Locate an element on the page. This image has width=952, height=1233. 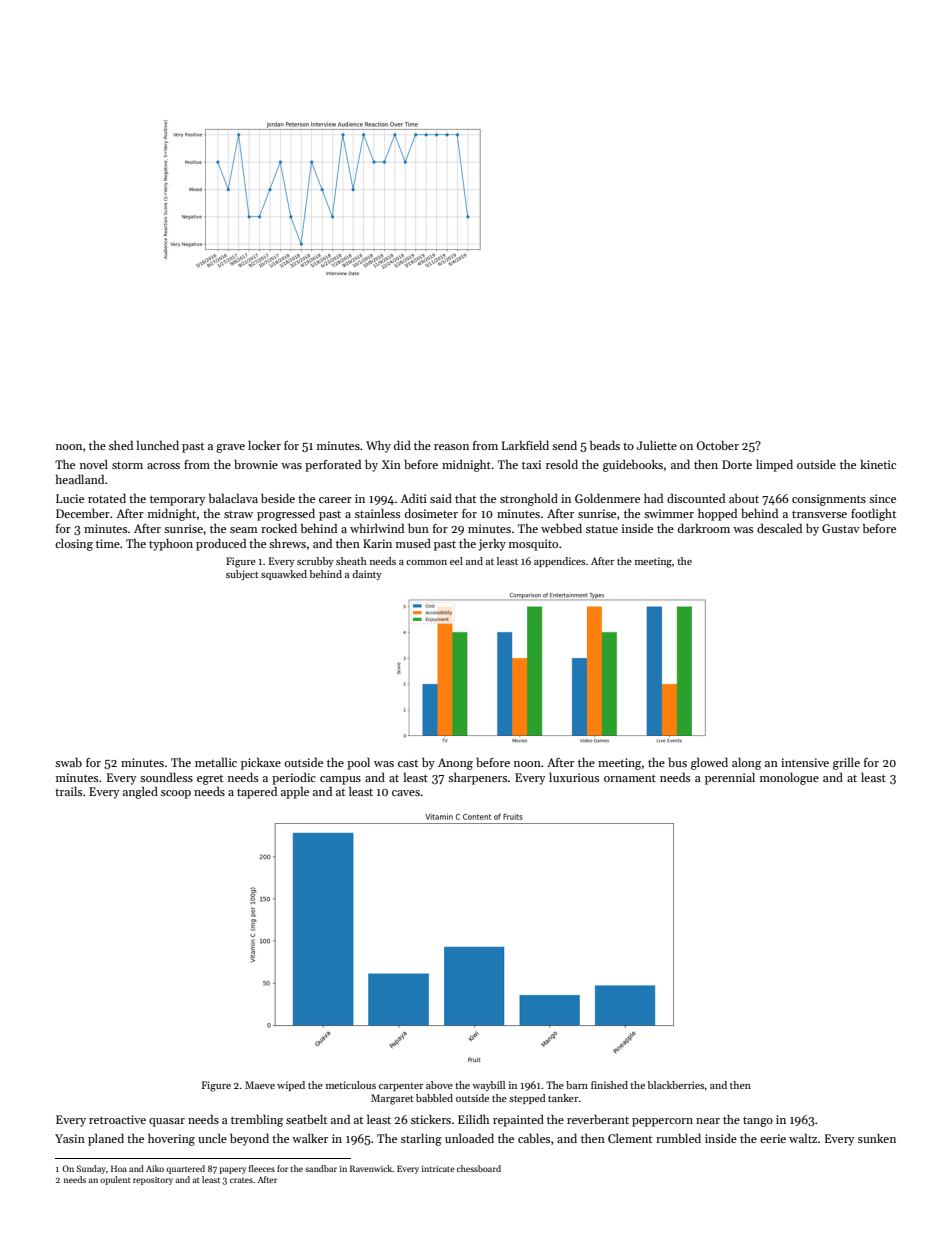
Ravenwick is located at coordinates (371, 1168).
